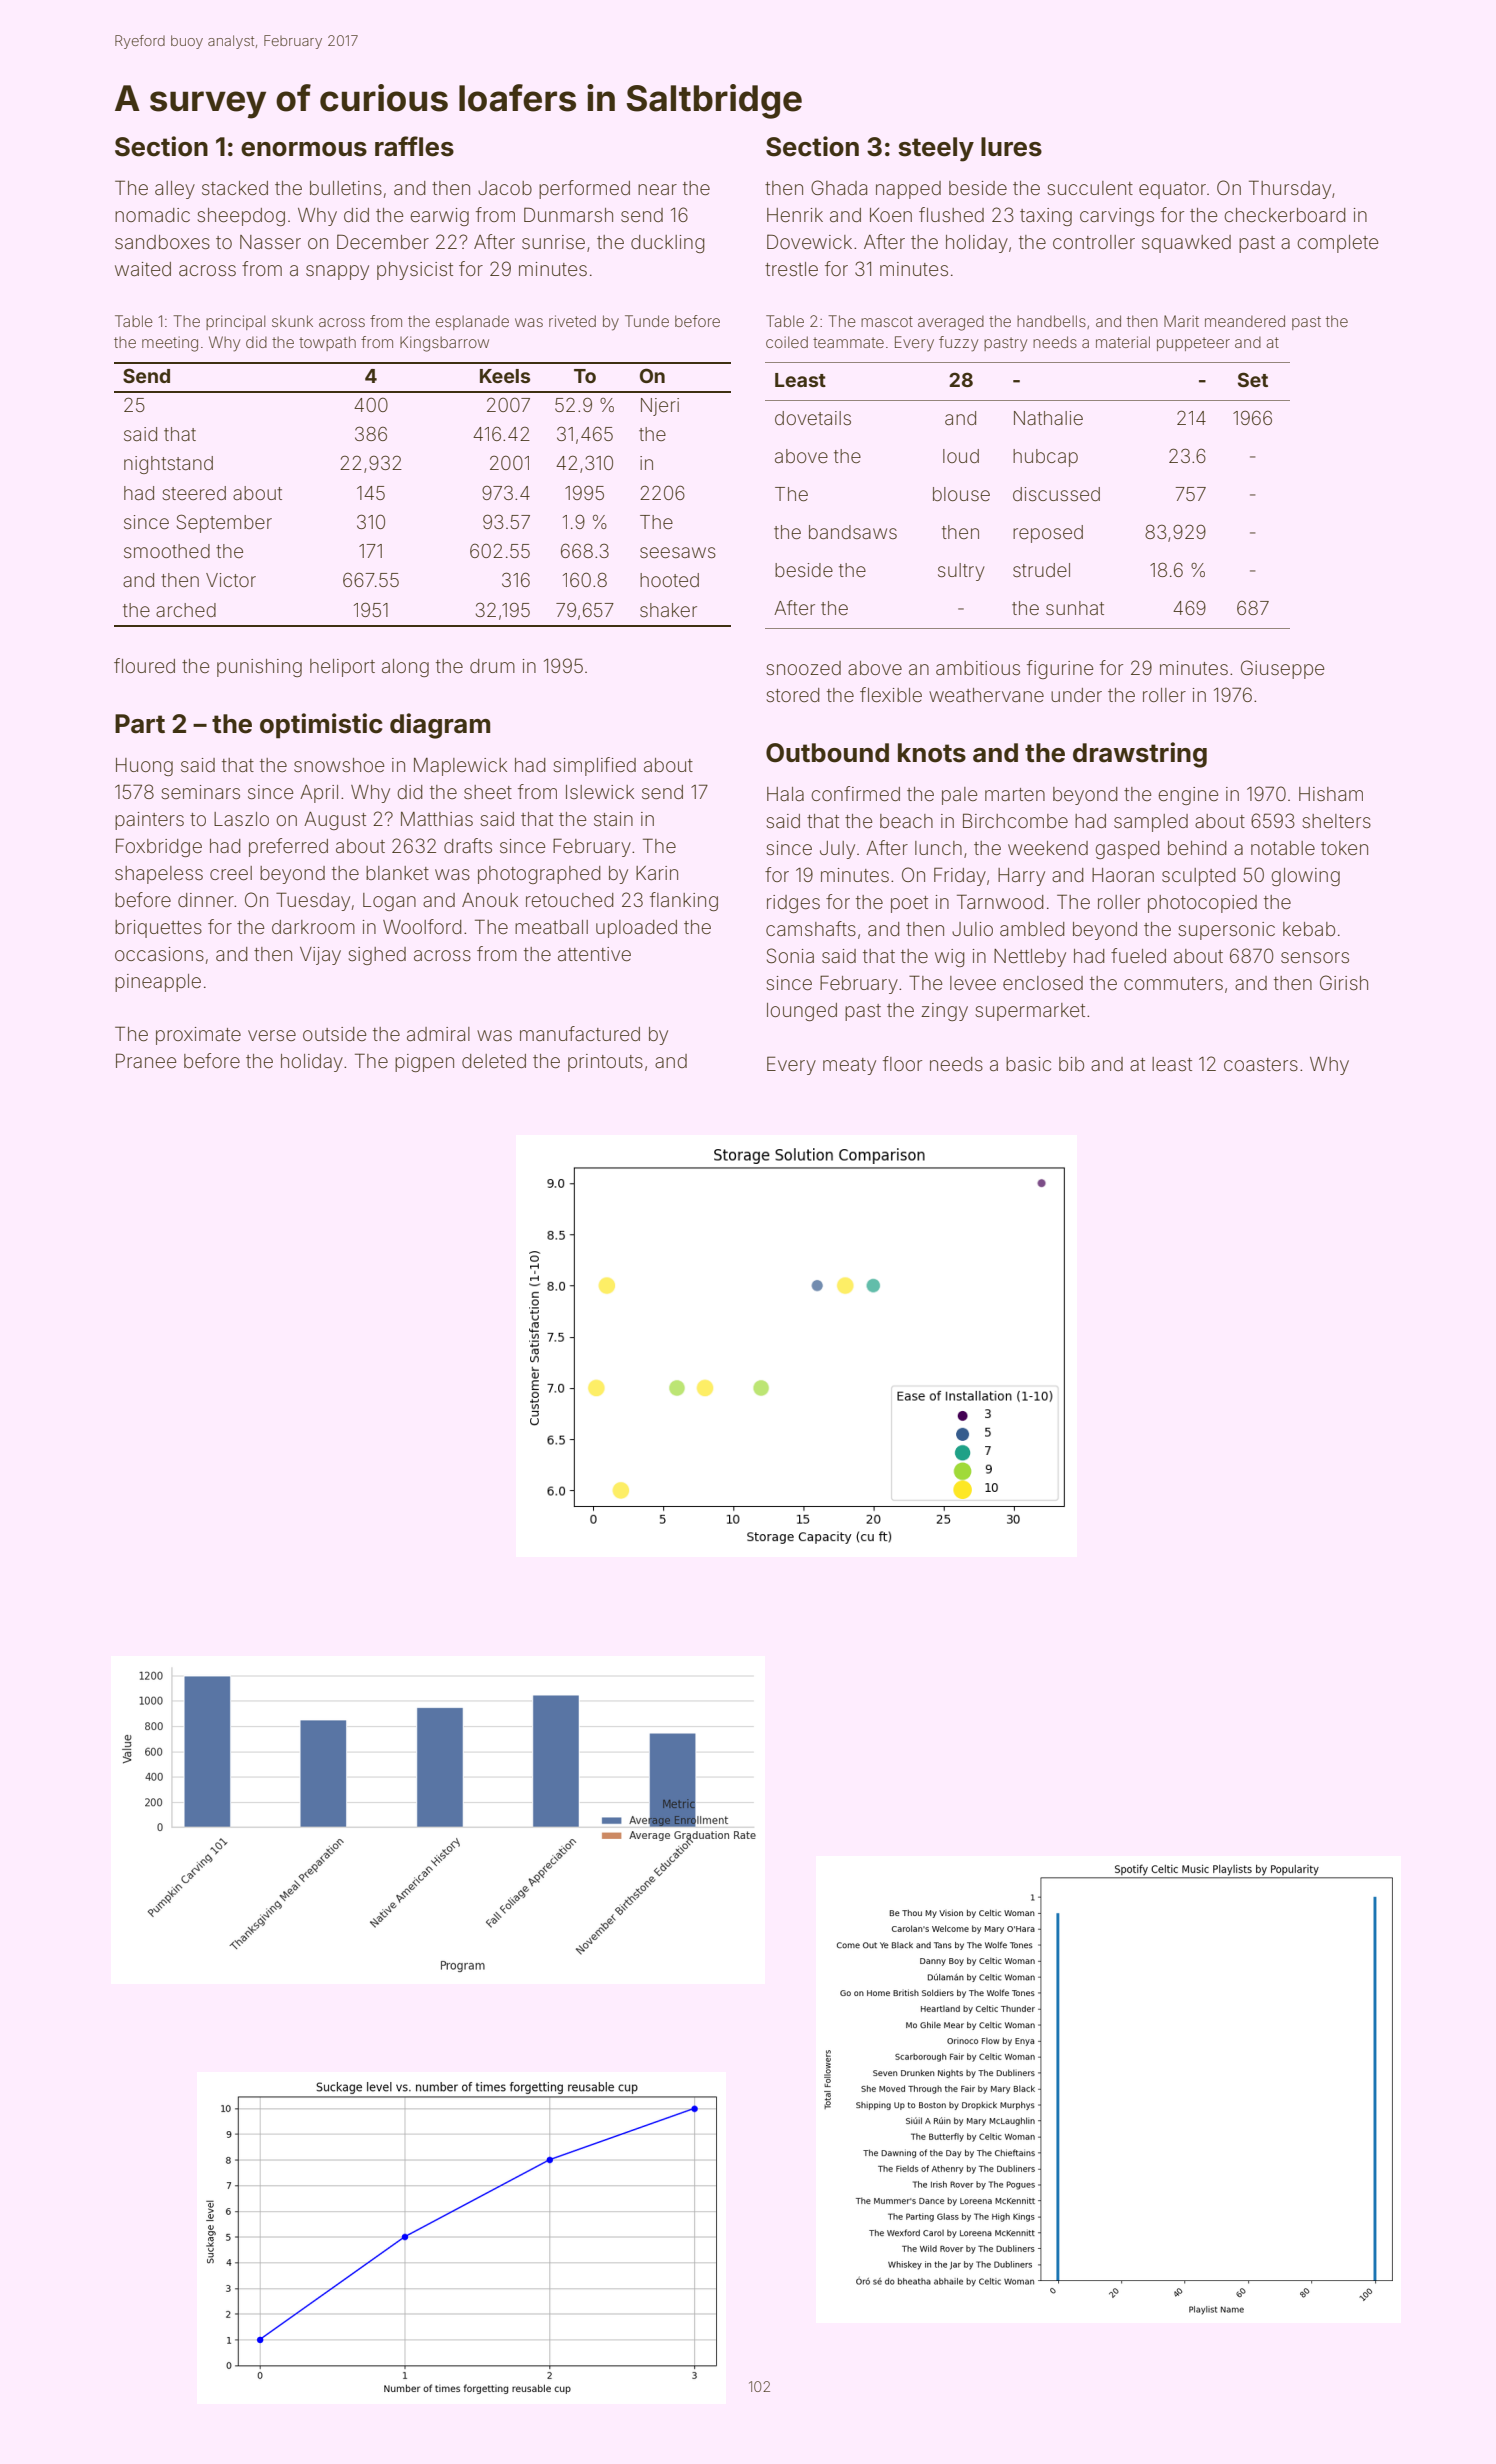 This image has width=1496, height=2464. I want to click on flanking, so click(684, 901).
